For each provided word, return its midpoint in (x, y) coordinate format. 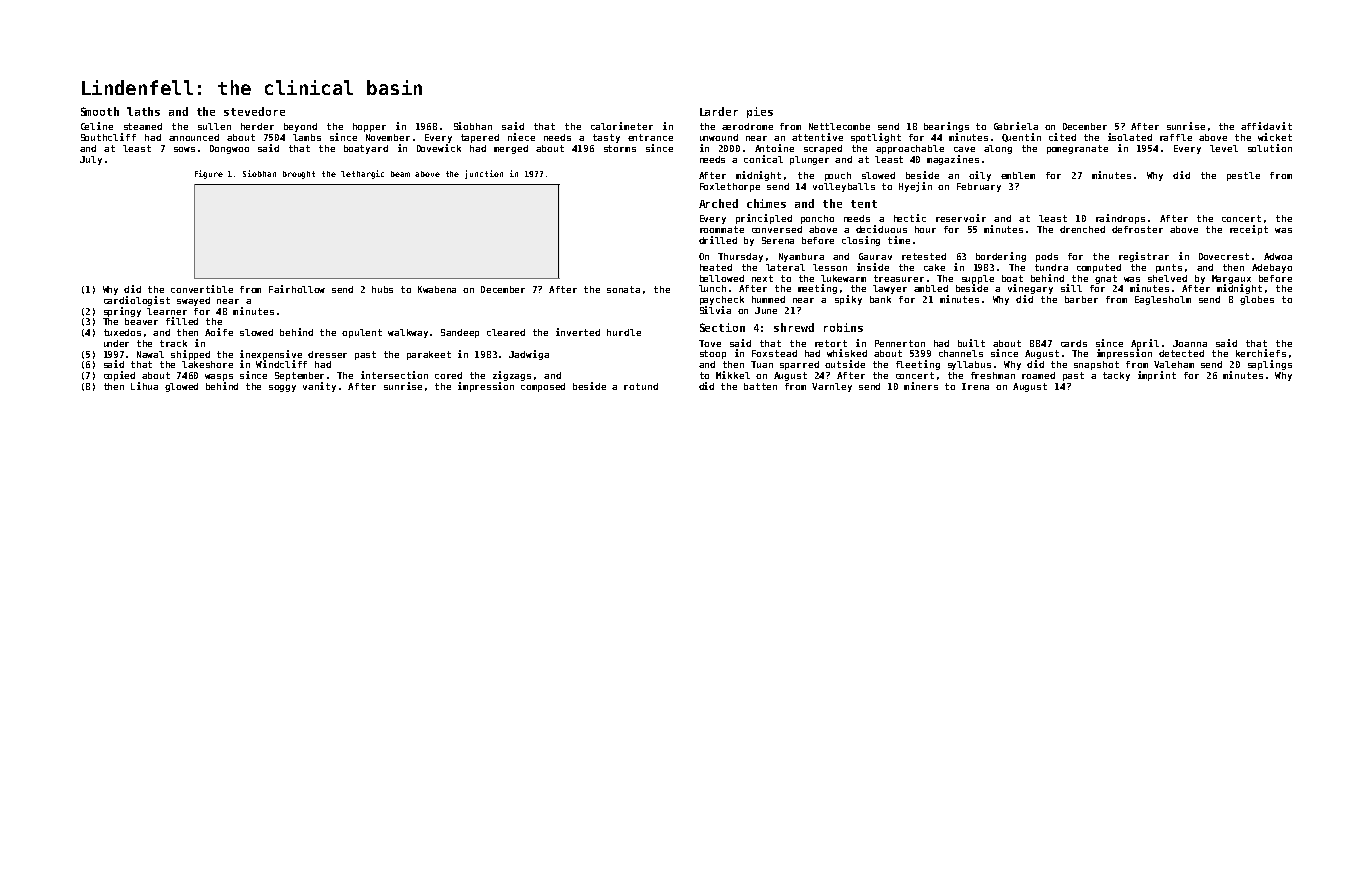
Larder (719, 111)
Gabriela (1016, 126)
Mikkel (733, 375)
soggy (282, 388)
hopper (369, 127)
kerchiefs (1261, 353)
